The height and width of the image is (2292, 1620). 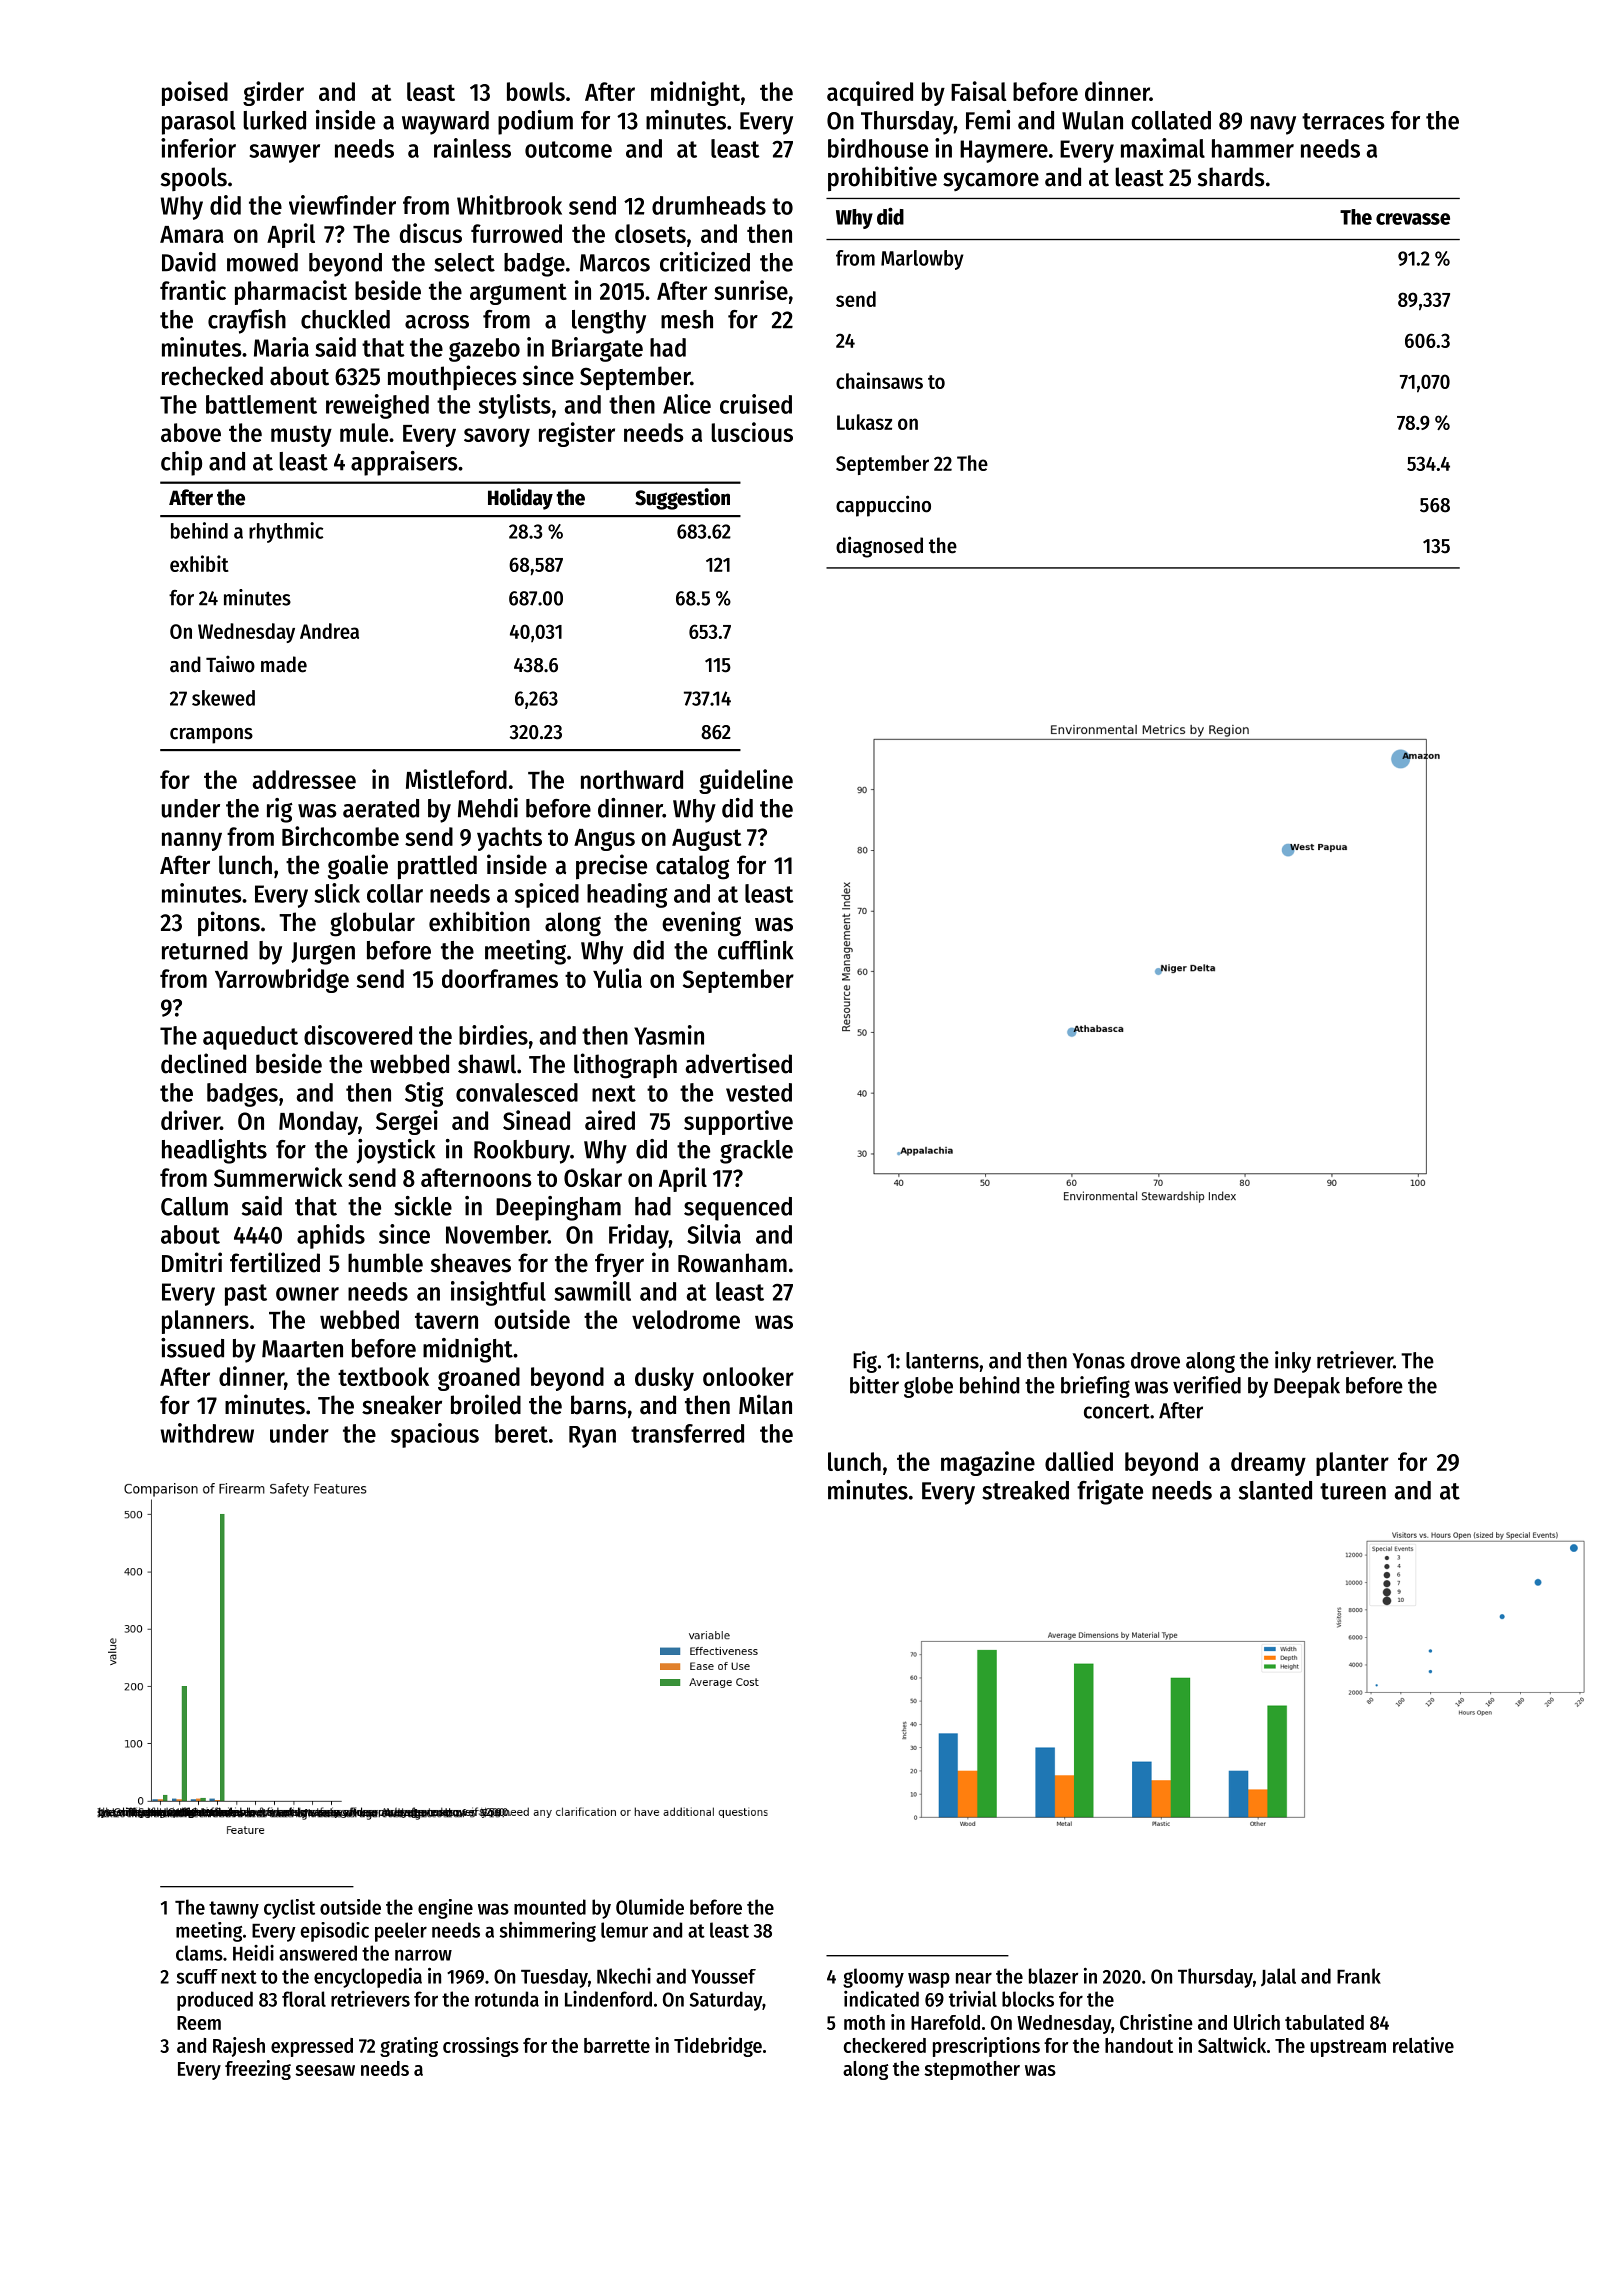 What do you see at coordinates (1053, 1976) in the image?
I see `blazer` at bounding box center [1053, 1976].
